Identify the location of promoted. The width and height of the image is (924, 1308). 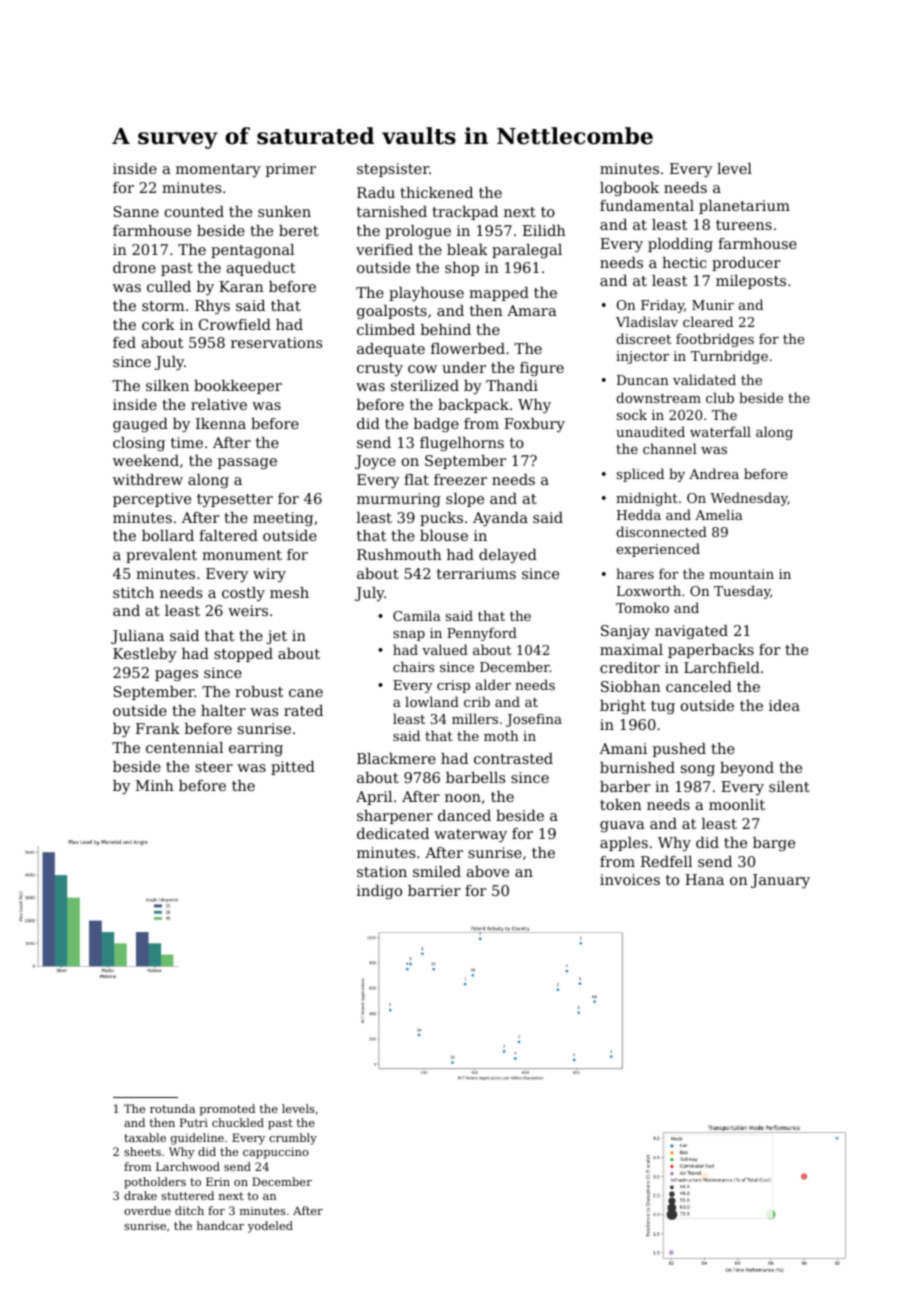
(227, 1110).
